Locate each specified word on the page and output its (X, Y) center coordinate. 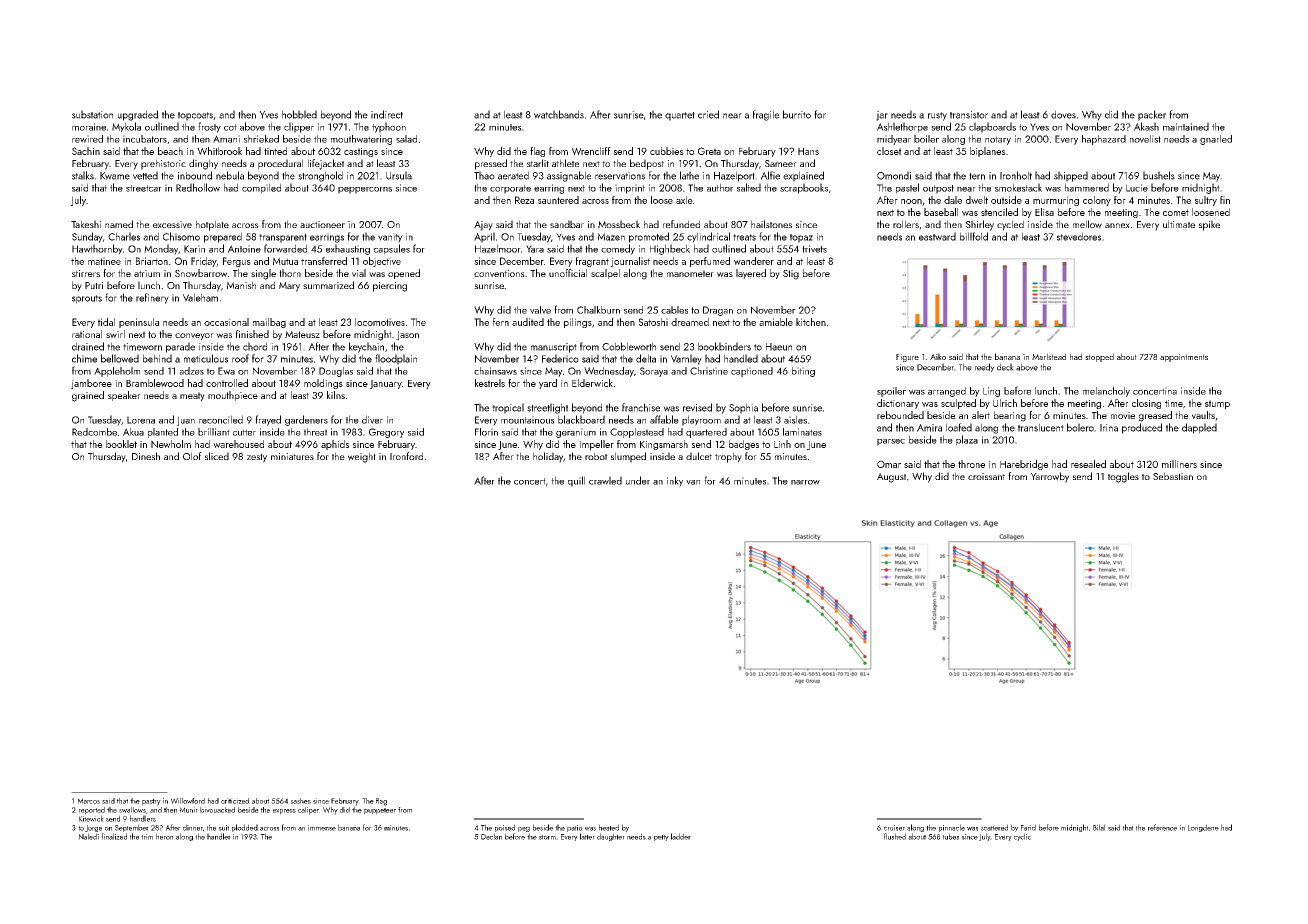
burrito (797, 114)
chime (84, 358)
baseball (941, 212)
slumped (628, 457)
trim (147, 837)
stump (1217, 404)
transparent (283, 238)
